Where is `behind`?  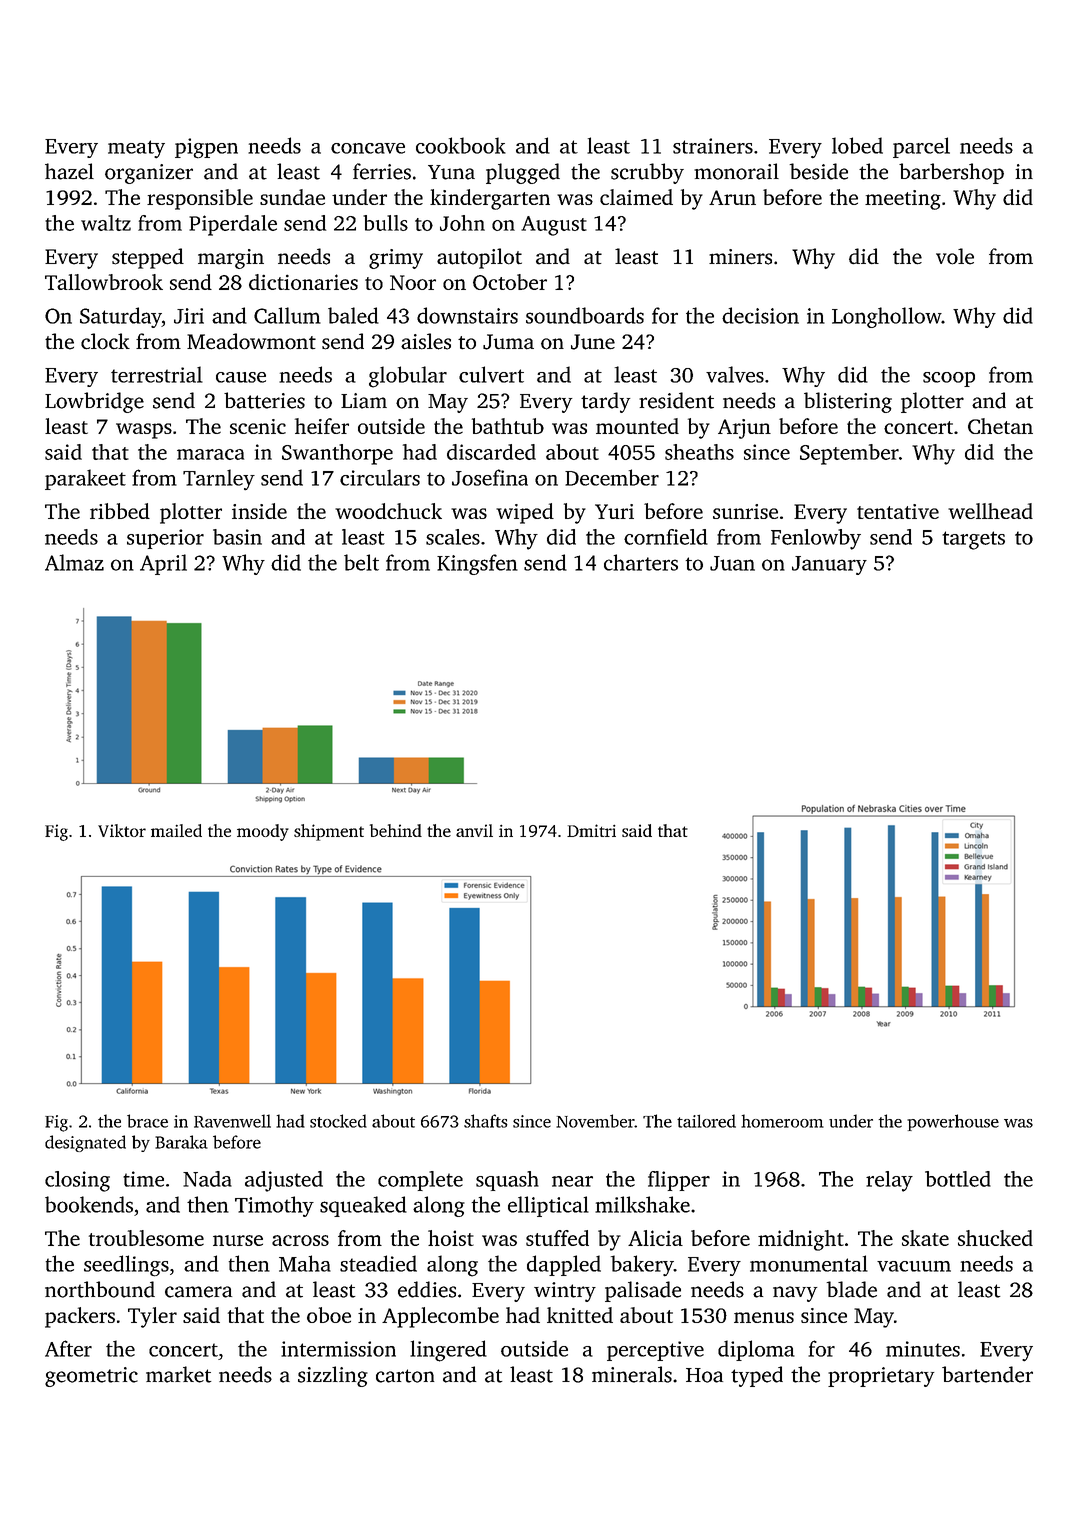 behind is located at coordinates (396, 830).
